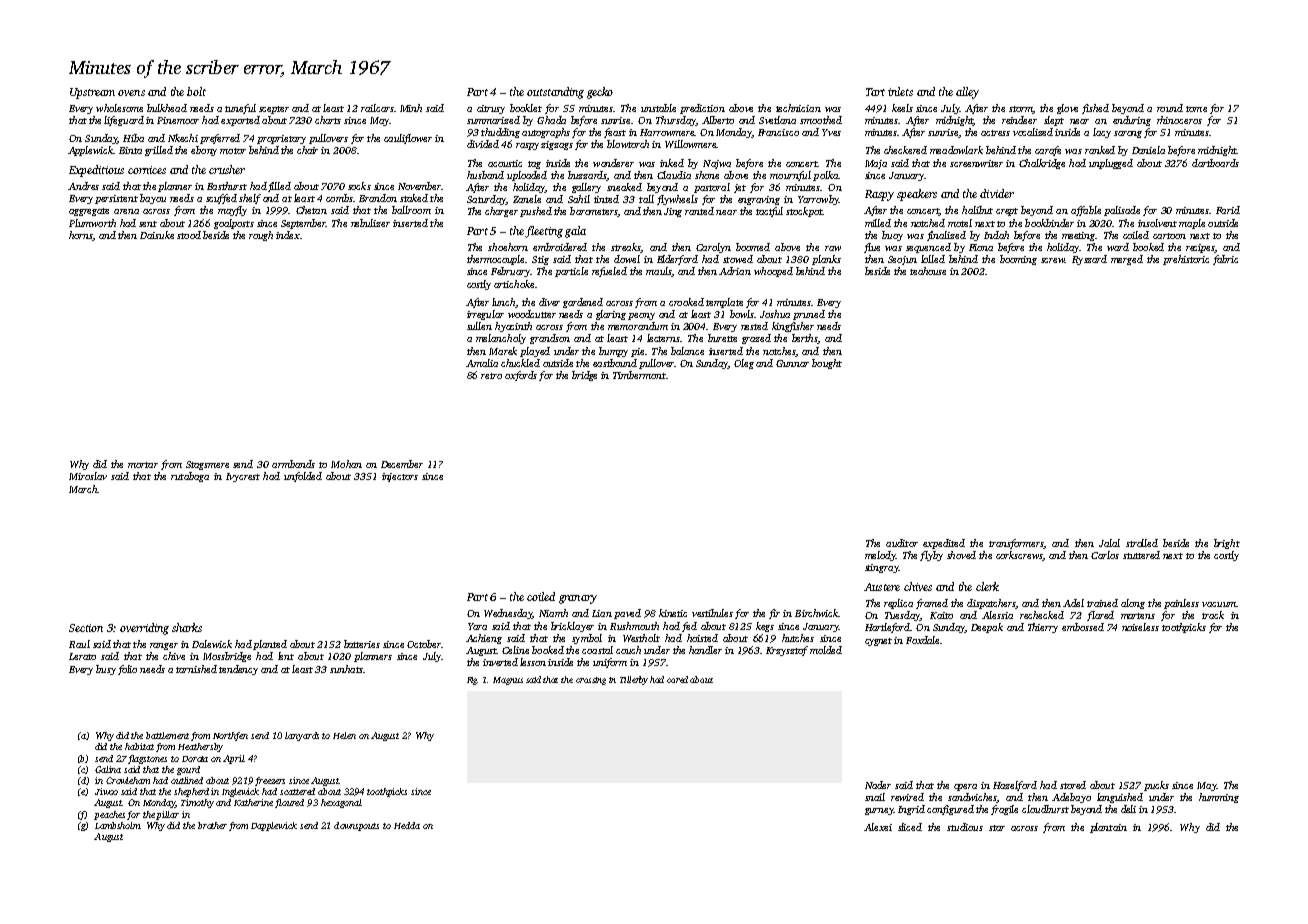 This screenshot has height=924, width=1308. Describe the element at coordinates (587, 175) in the screenshot. I see `buzzards` at that location.
